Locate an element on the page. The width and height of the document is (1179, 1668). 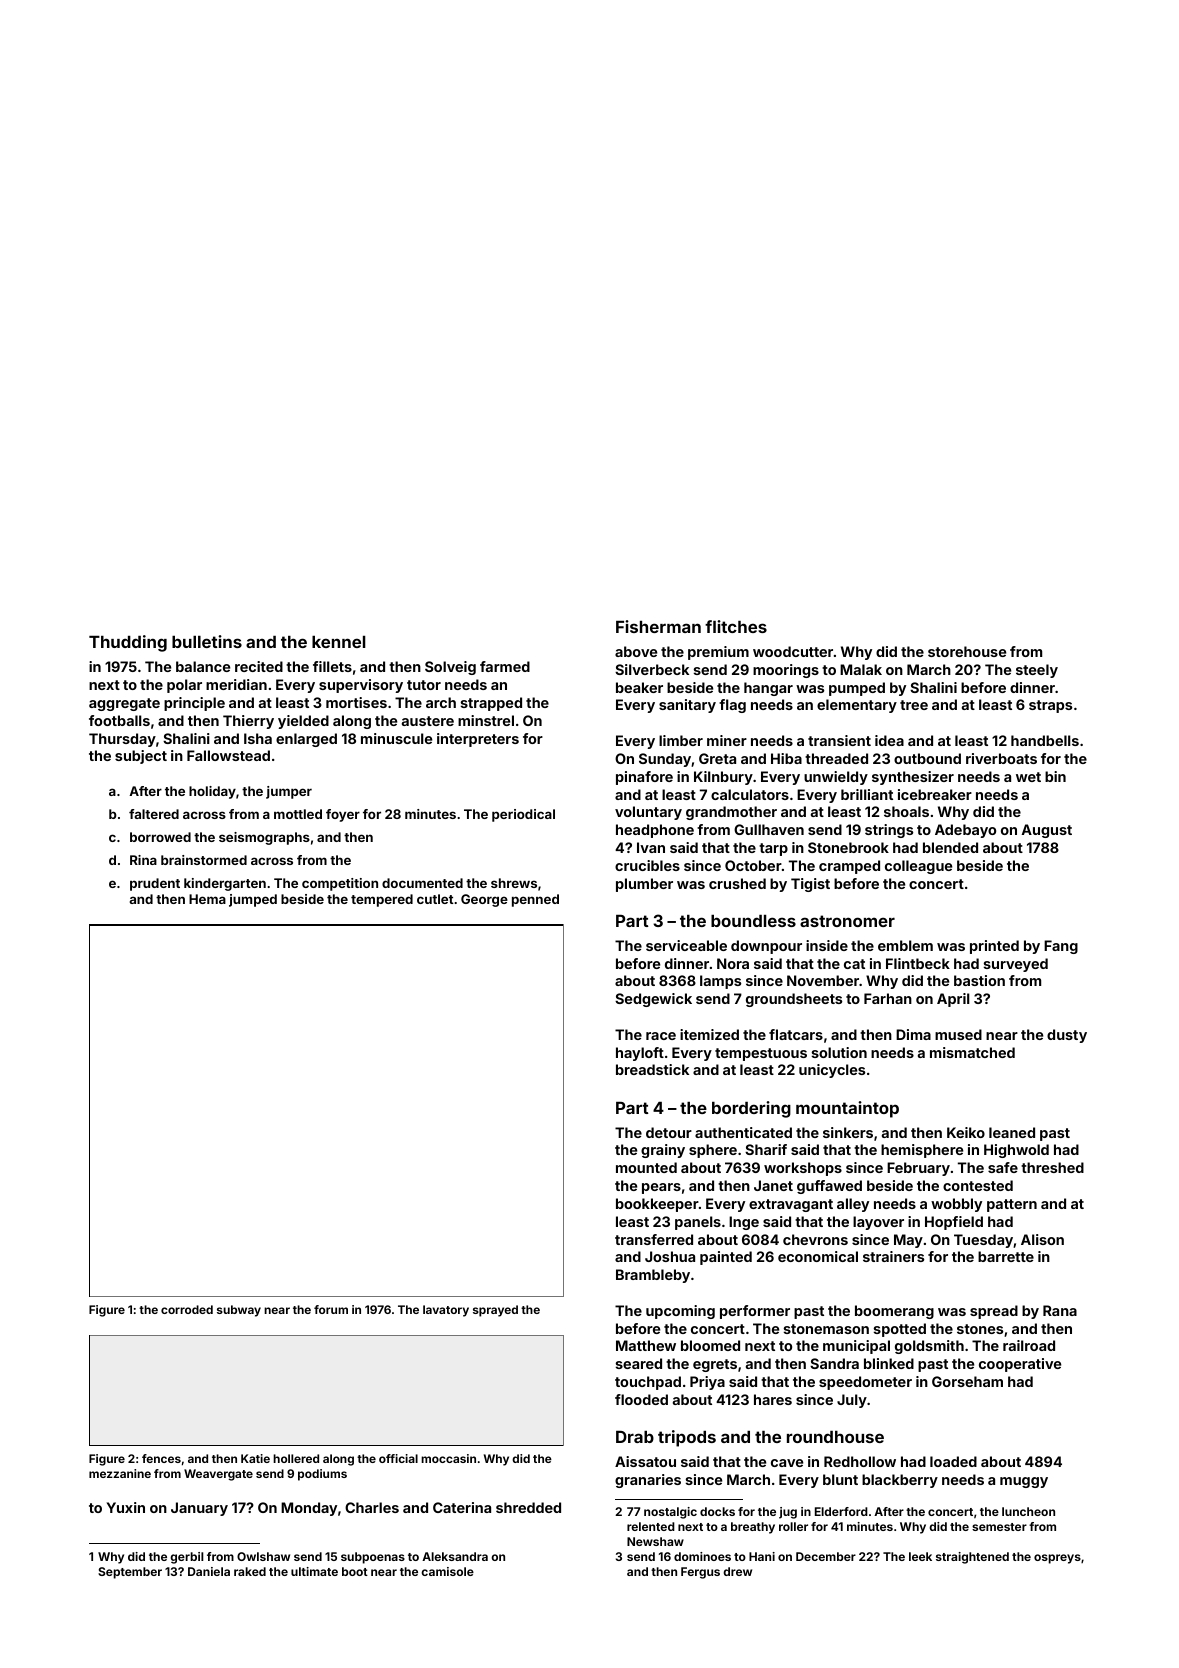
chevrons is located at coordinates (815, 1239).
